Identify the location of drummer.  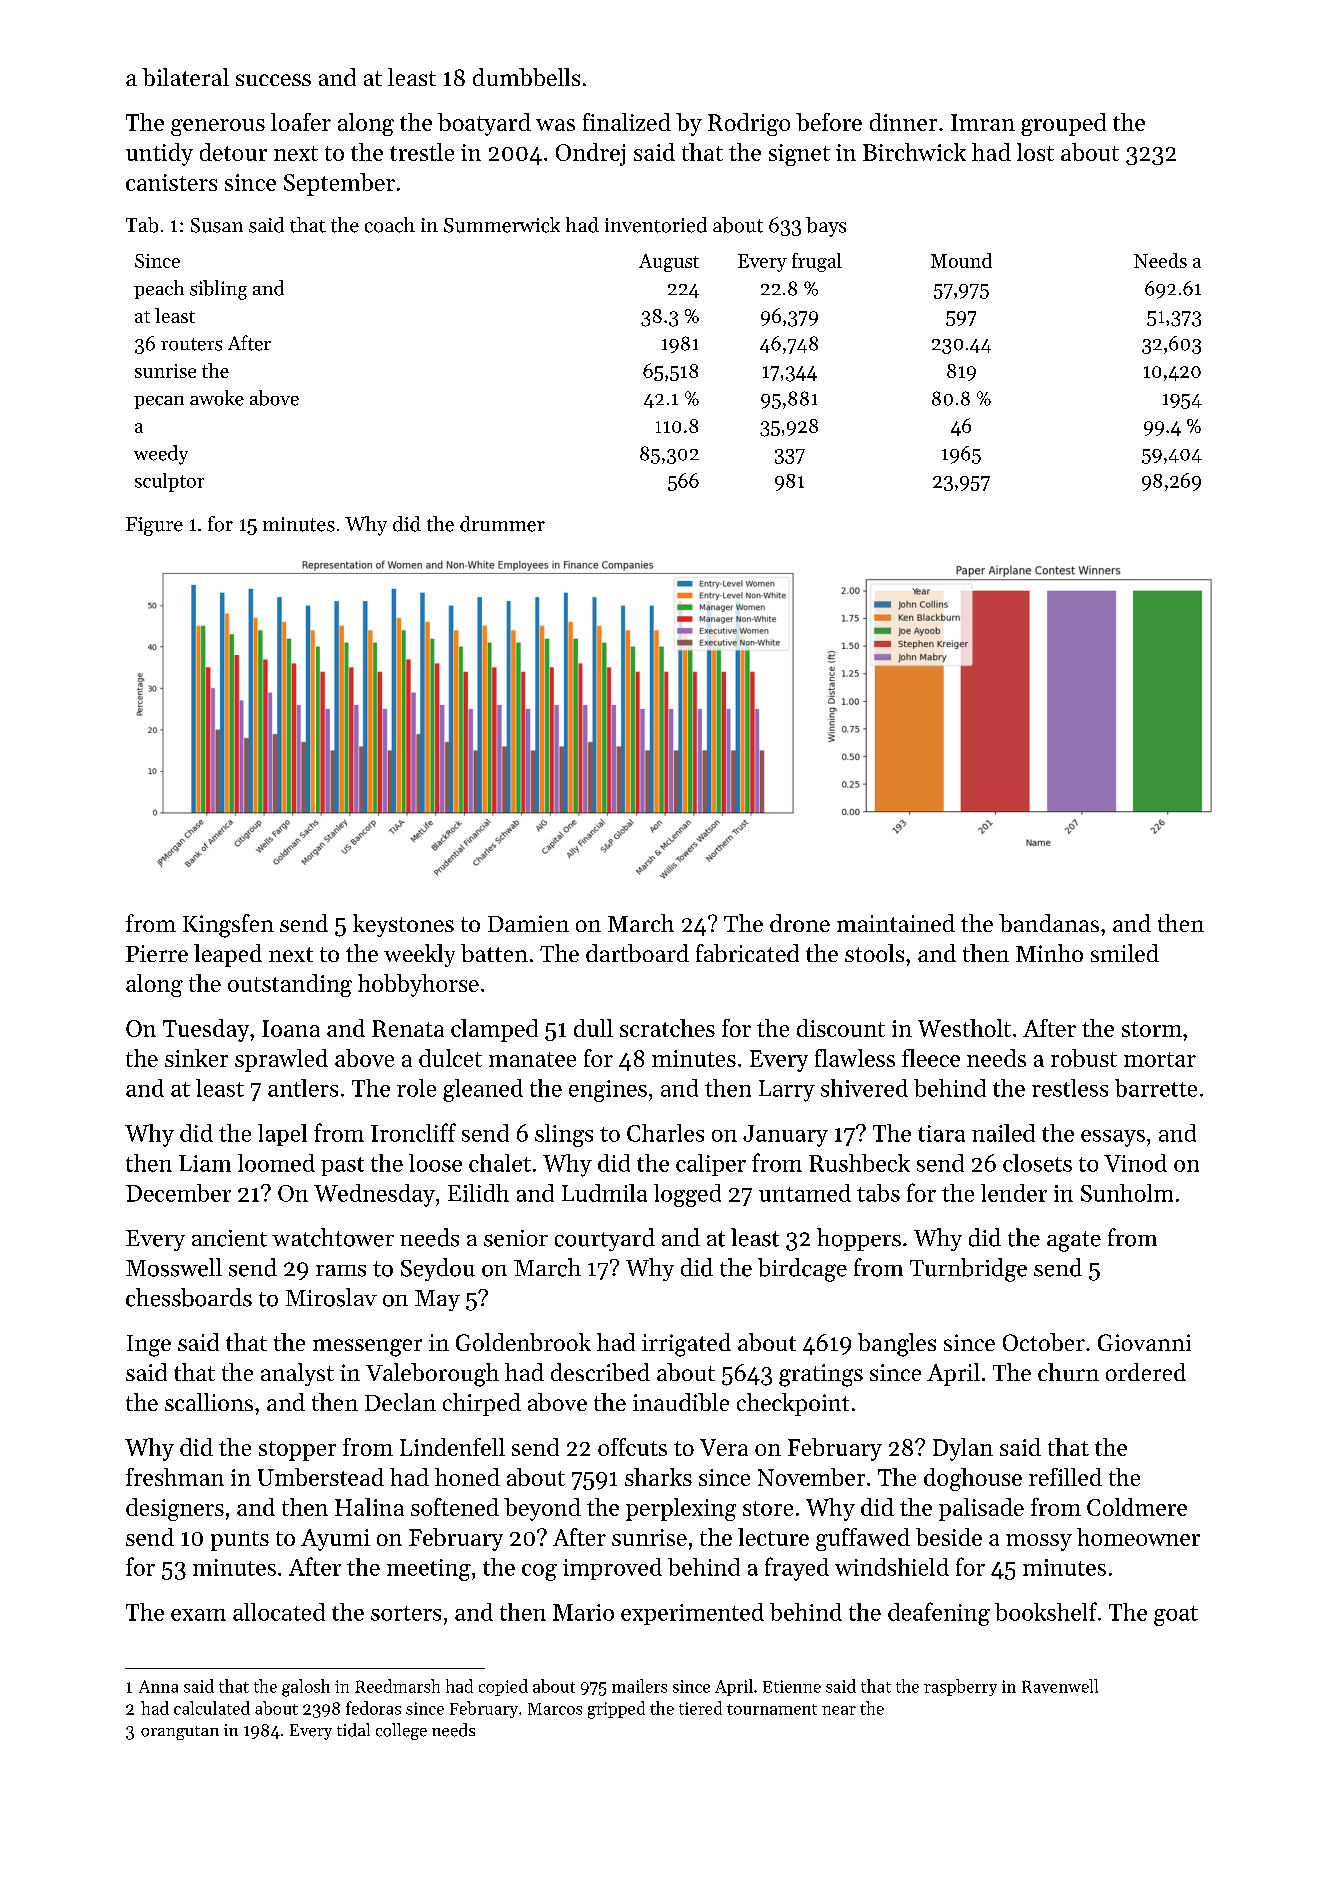
(502, 524).
